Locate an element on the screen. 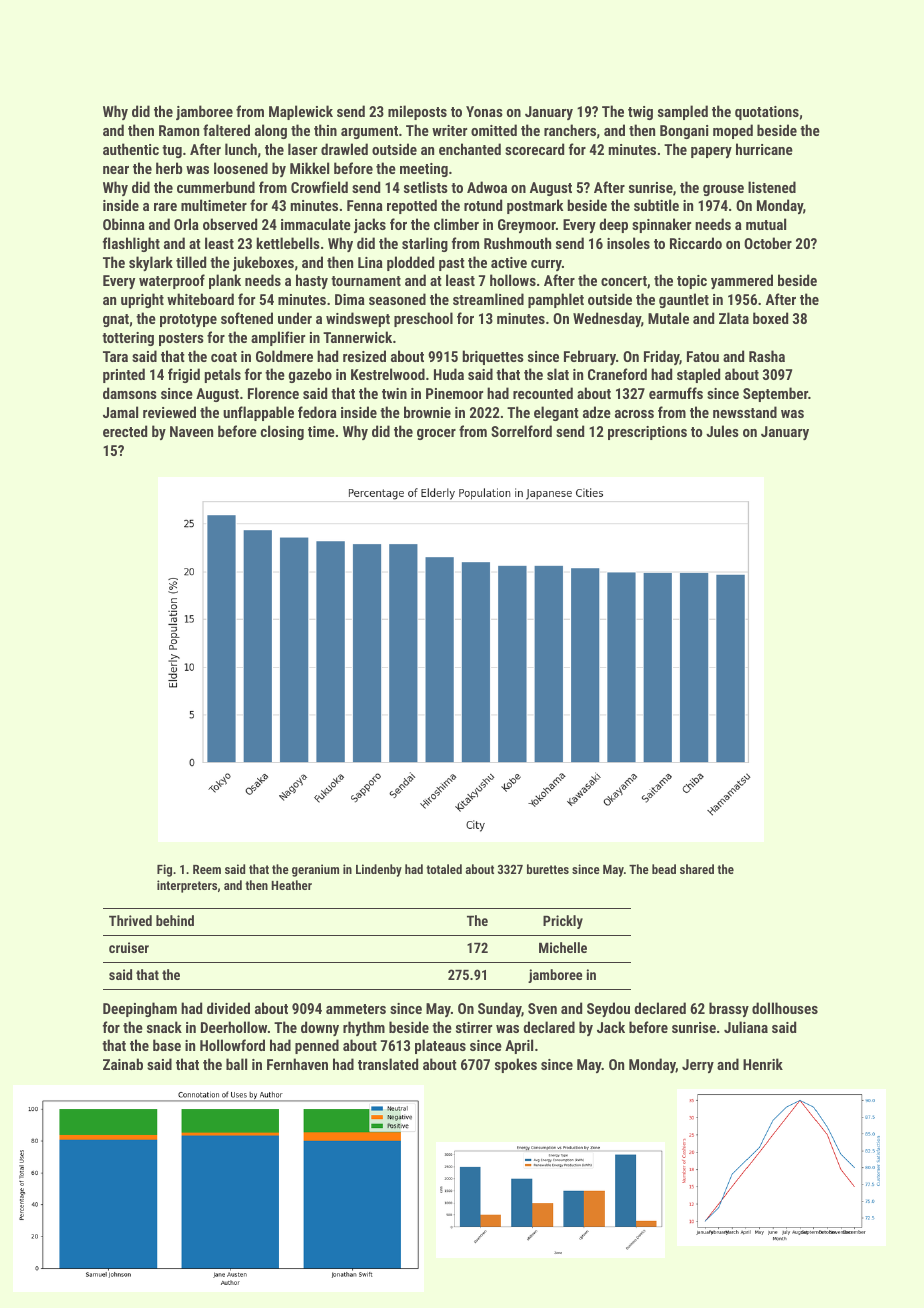 The width and height of the screenshot is (924, 1308). Lindenby is located at coordinates (379, 870).
